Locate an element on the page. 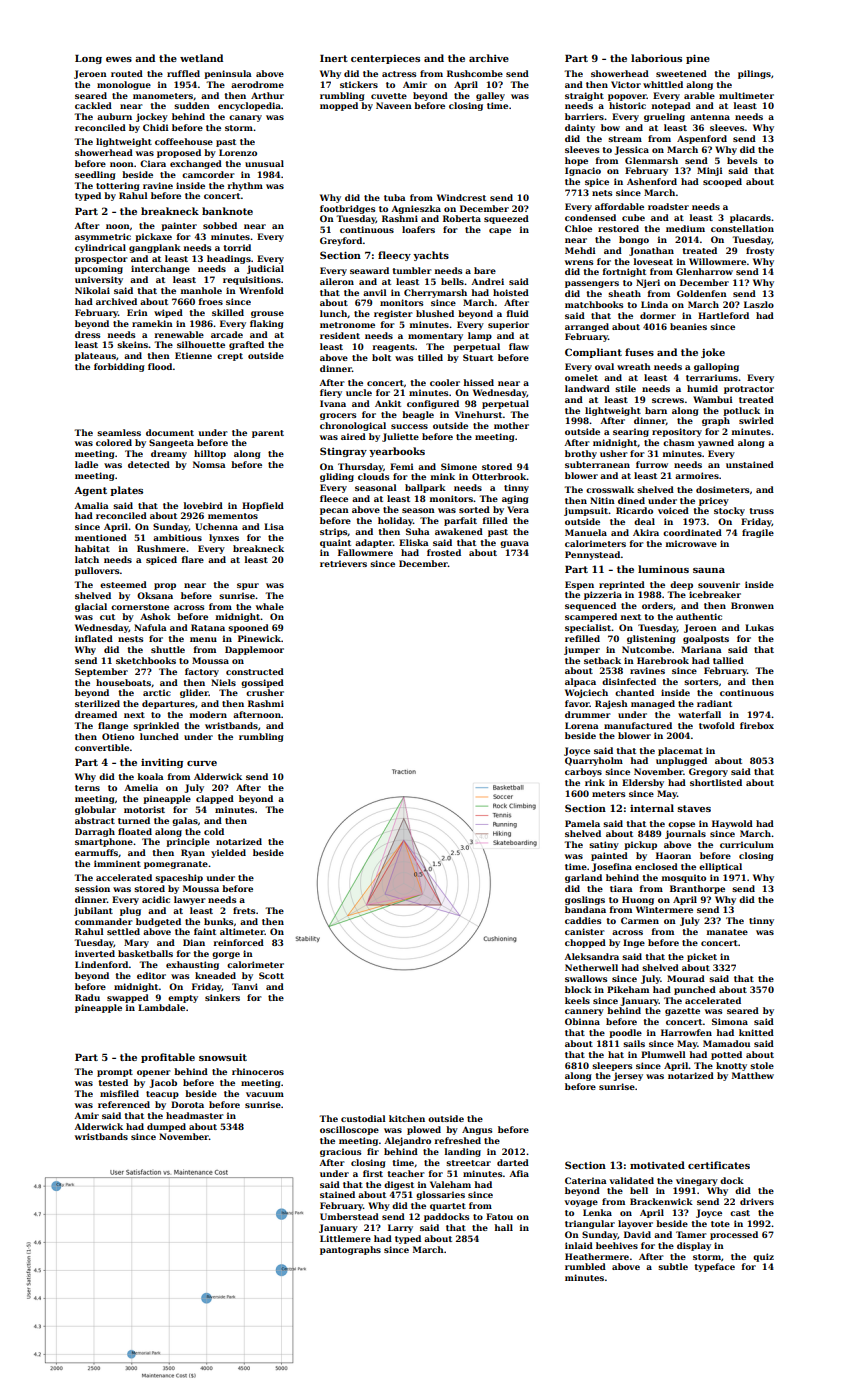  hall is located at coordinates (504, 1227).
